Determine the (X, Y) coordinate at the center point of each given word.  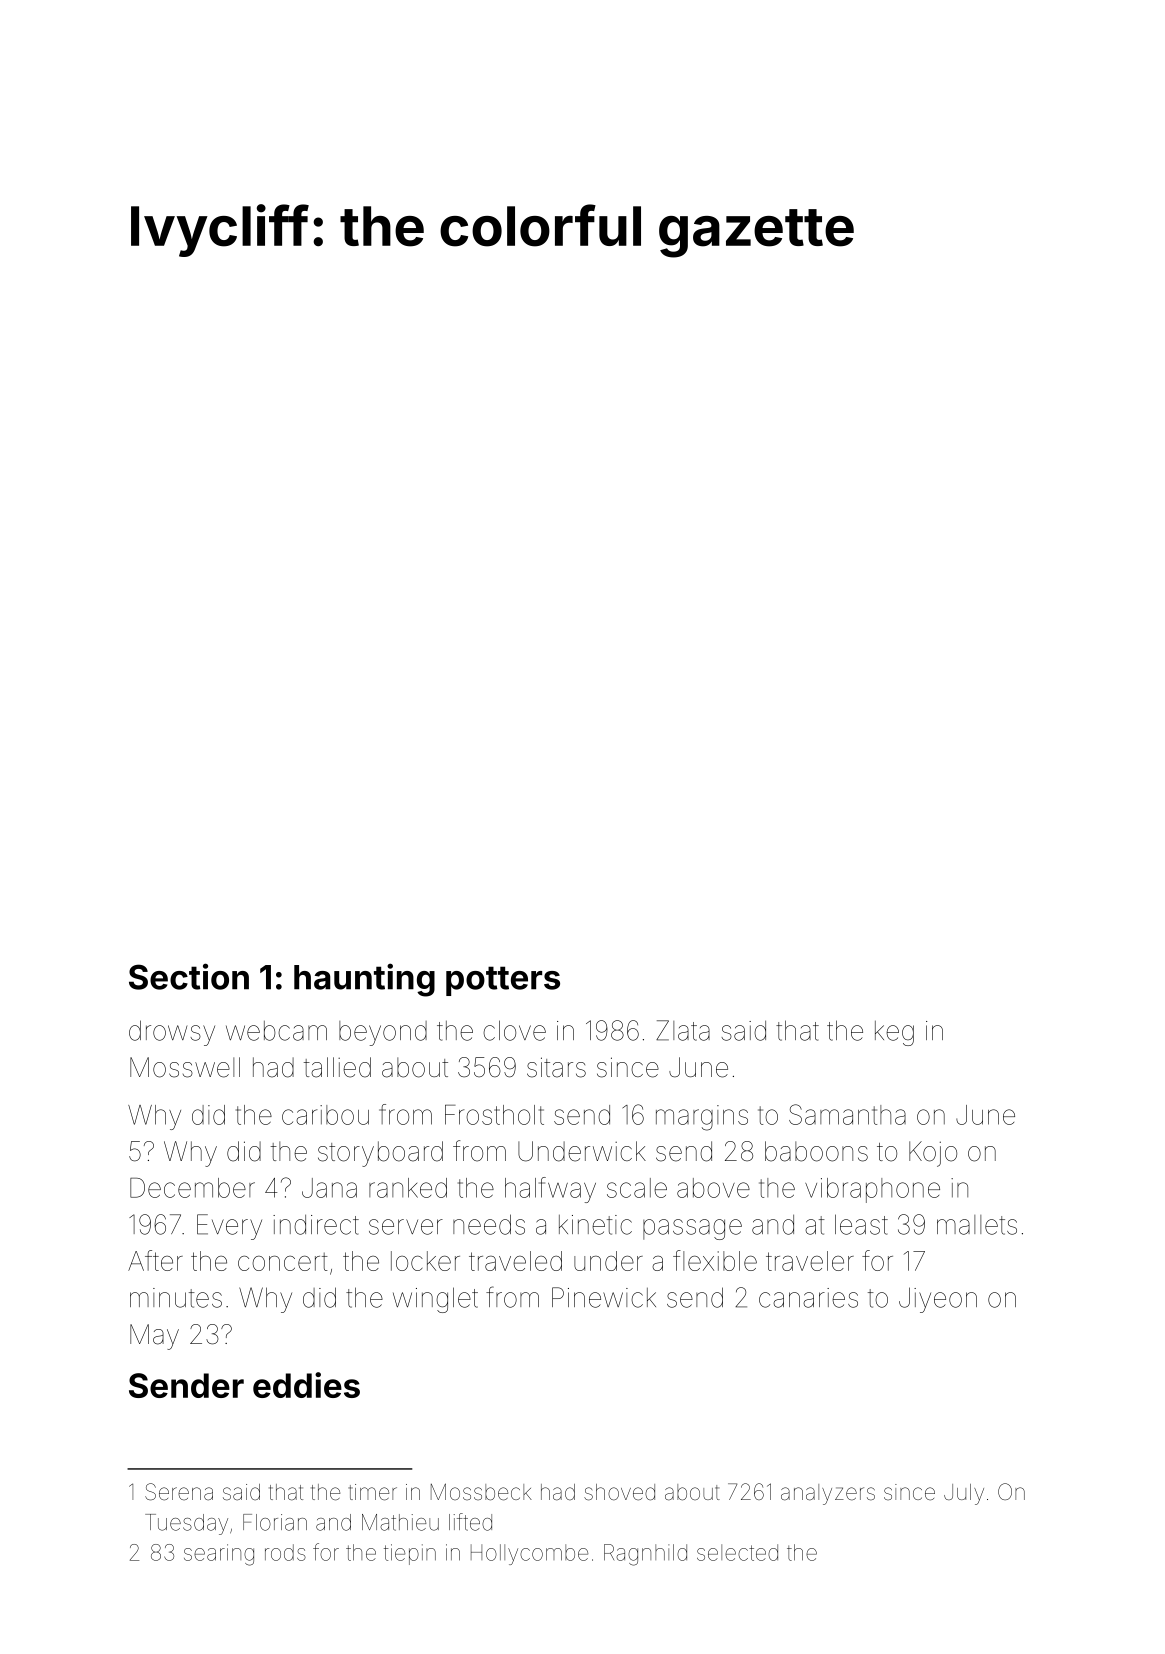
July (964, 1494)
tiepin (410, 1554)
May (154, 1337)
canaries (808, 1298)
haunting (364, 980)
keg (894, 1033)
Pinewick (604, 1297)
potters (503, 981)
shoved (619, 1492)
